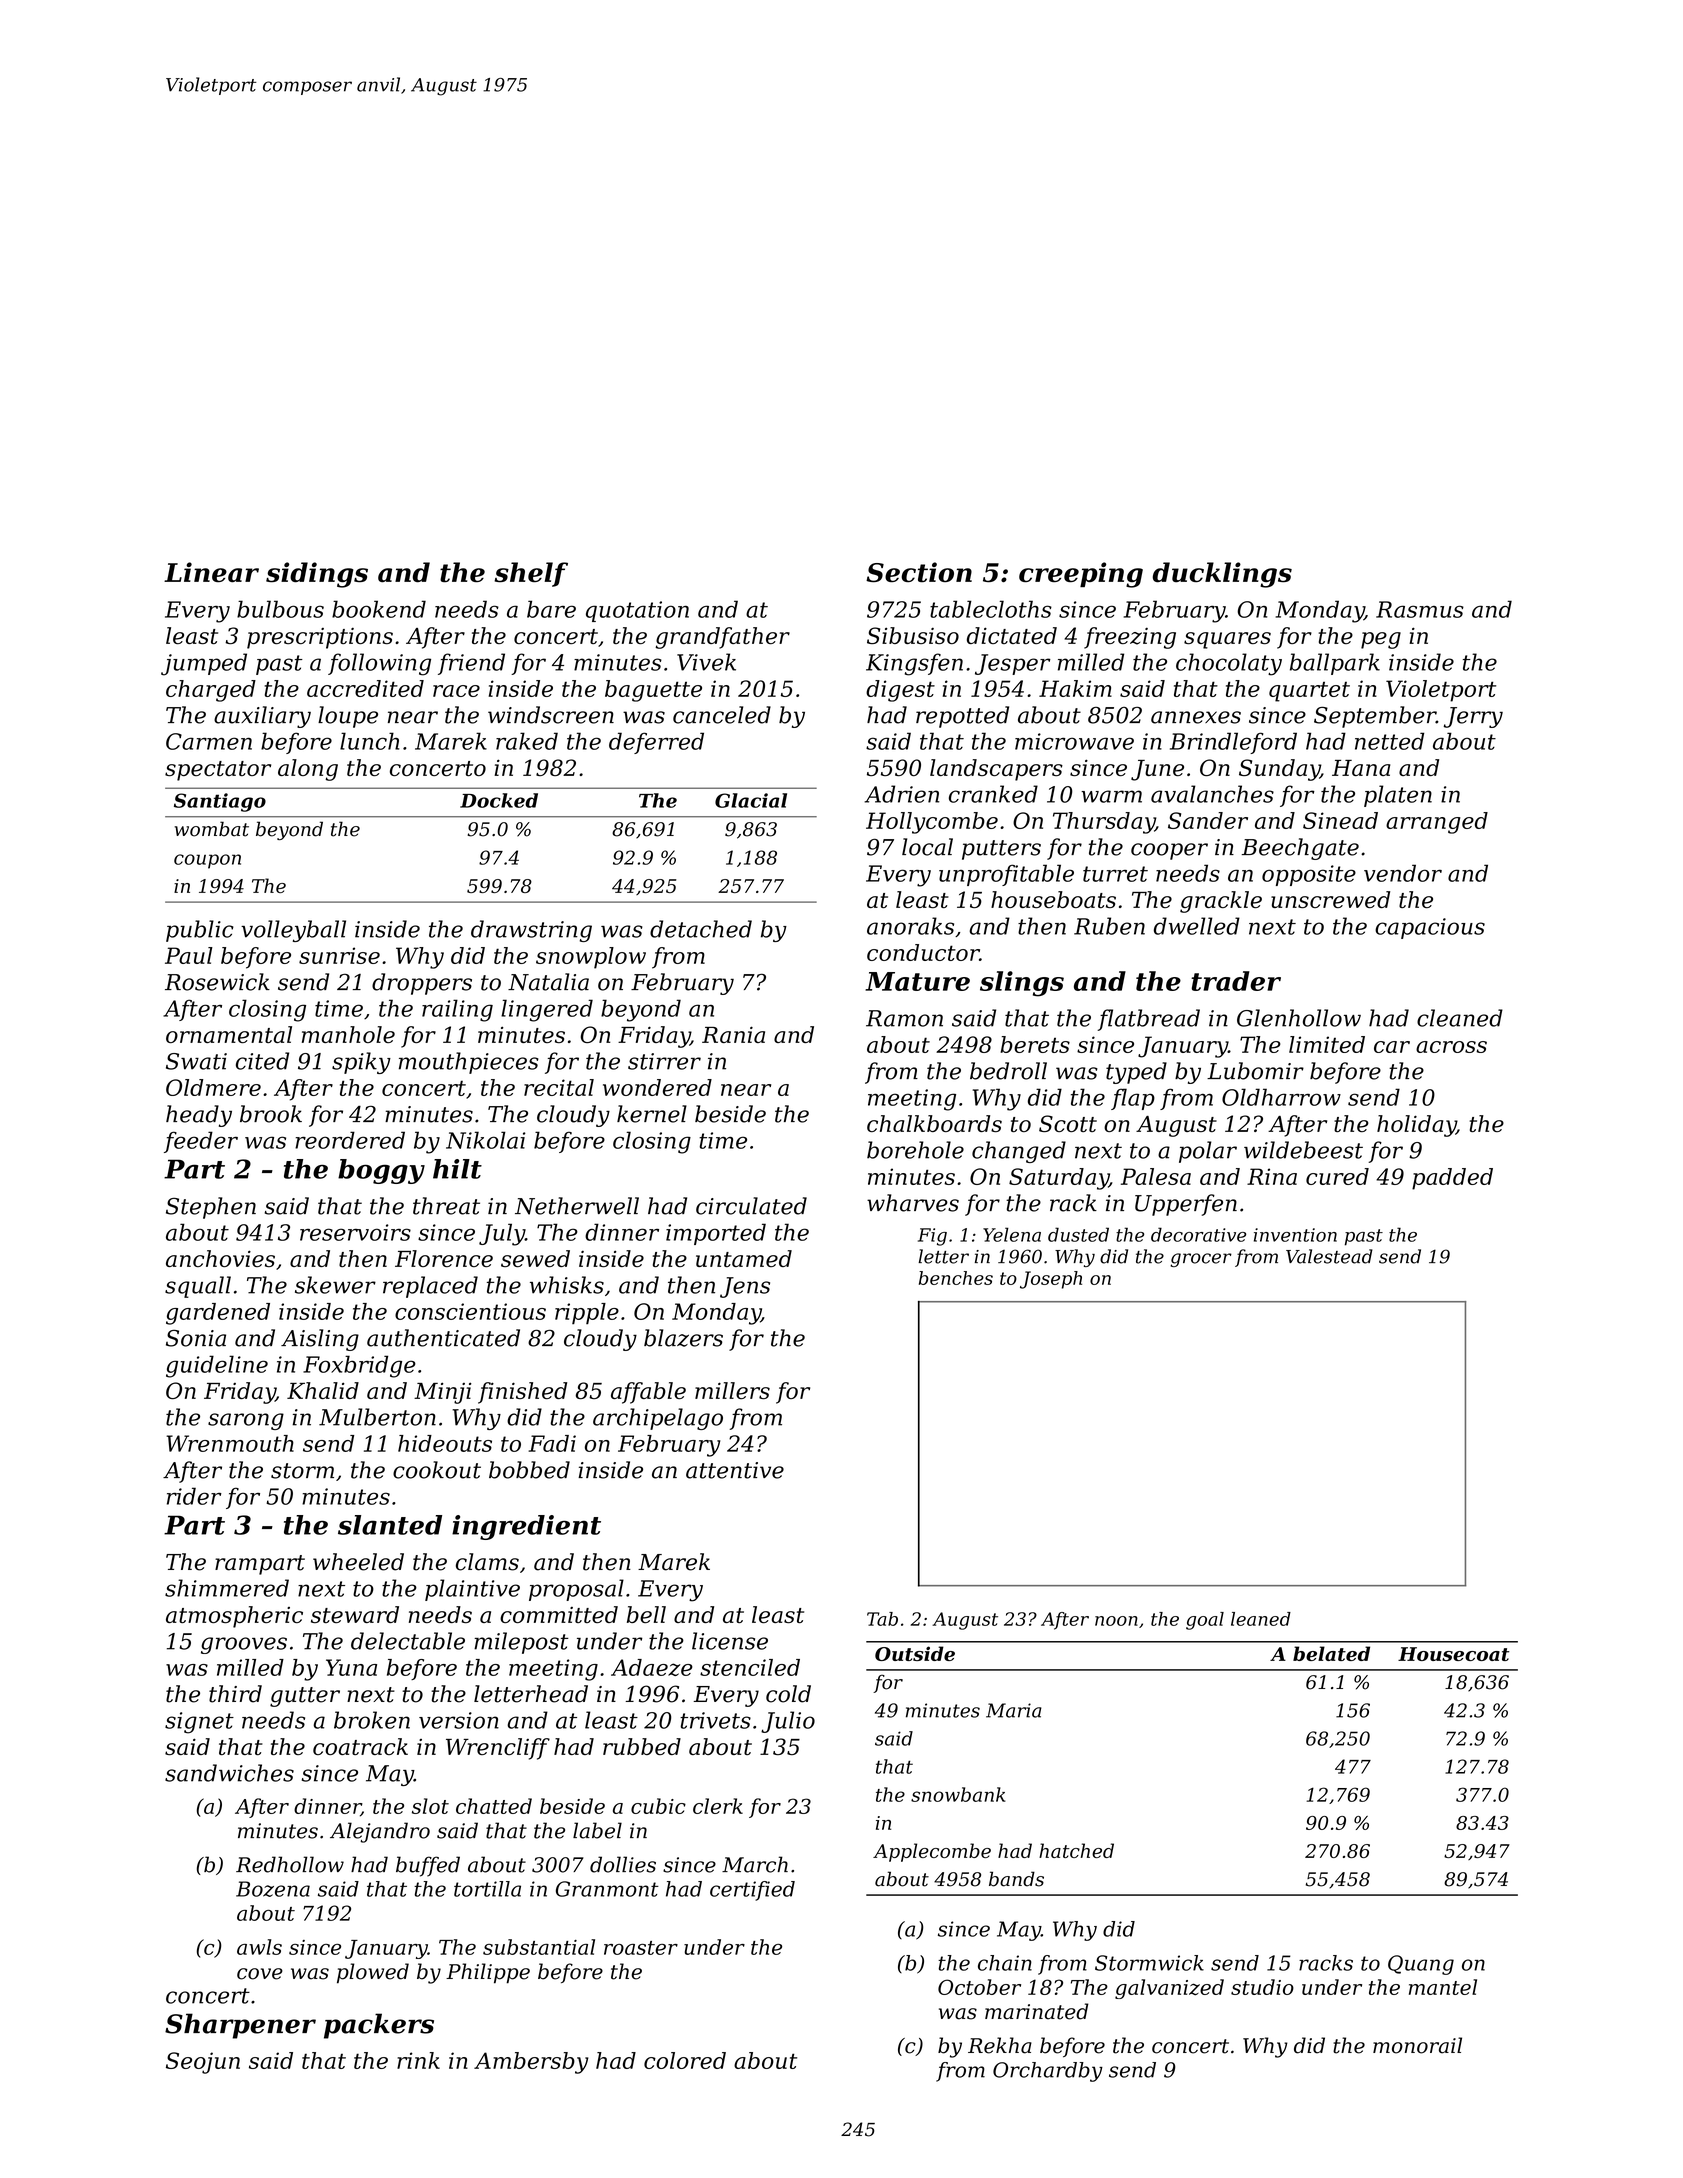 This image has width=1683, height=2178. I want to click on Housecoat, so click(1453, 1654).
